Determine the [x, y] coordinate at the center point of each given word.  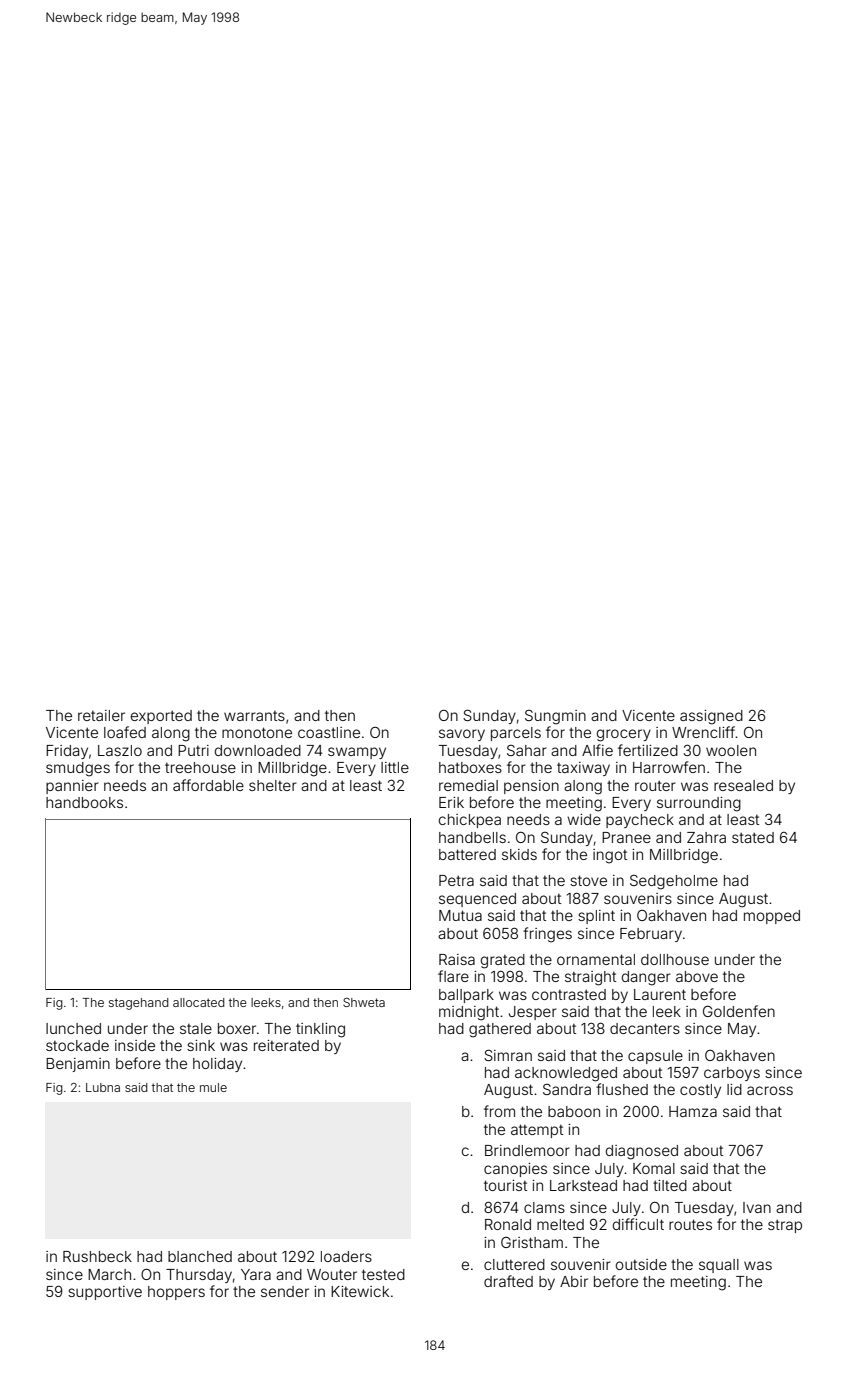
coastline [329, 732]
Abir [574, 1281]
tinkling [320, 1030]
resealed [743, 785]
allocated [199, 1002]
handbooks [84, 802]
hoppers [176, 1293]
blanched [200, 1256]
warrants [254, 716]
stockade [77, 1045]
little [395, 767]
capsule [655, 1057]
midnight [469, 1013]
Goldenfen [739, 1011]
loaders [346, 1256]
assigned [711, 717]
